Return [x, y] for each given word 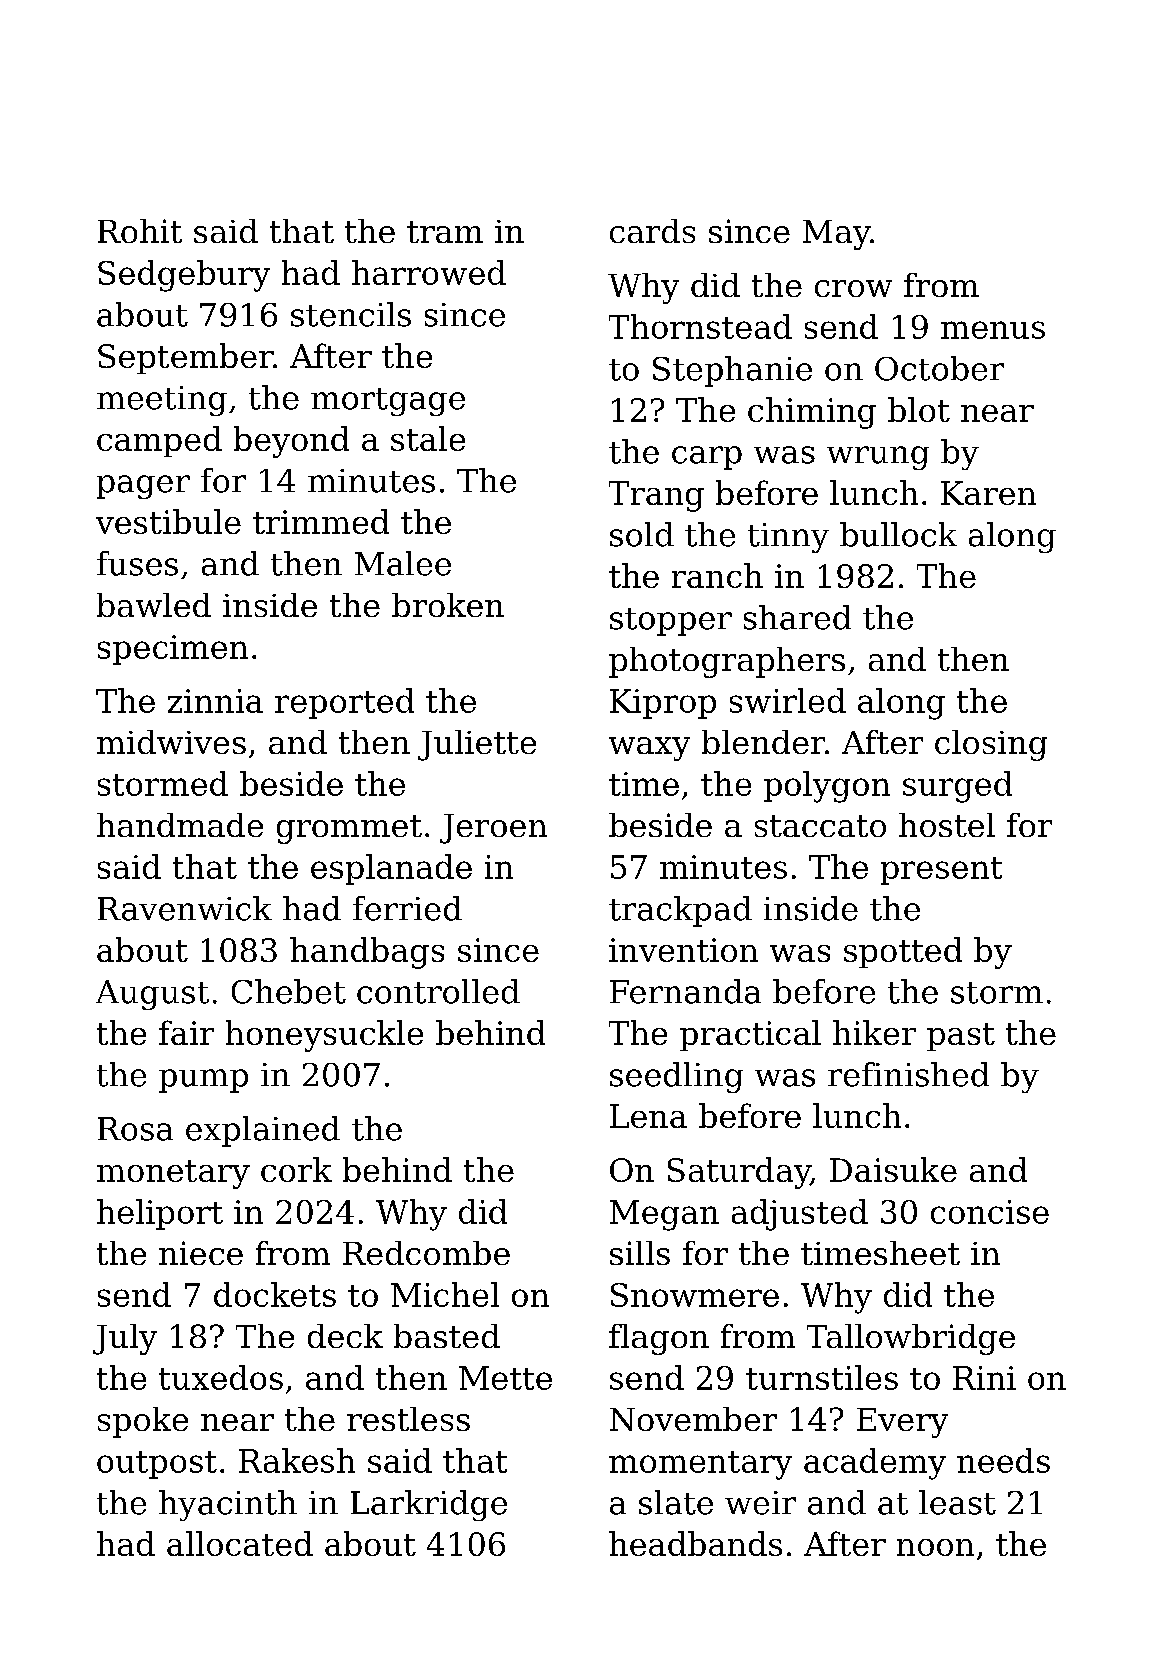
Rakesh [297, 1460]
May [836, 235]
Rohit [140, 231]
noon [935, 1547]
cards [652, 231]
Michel [445, 1294]
